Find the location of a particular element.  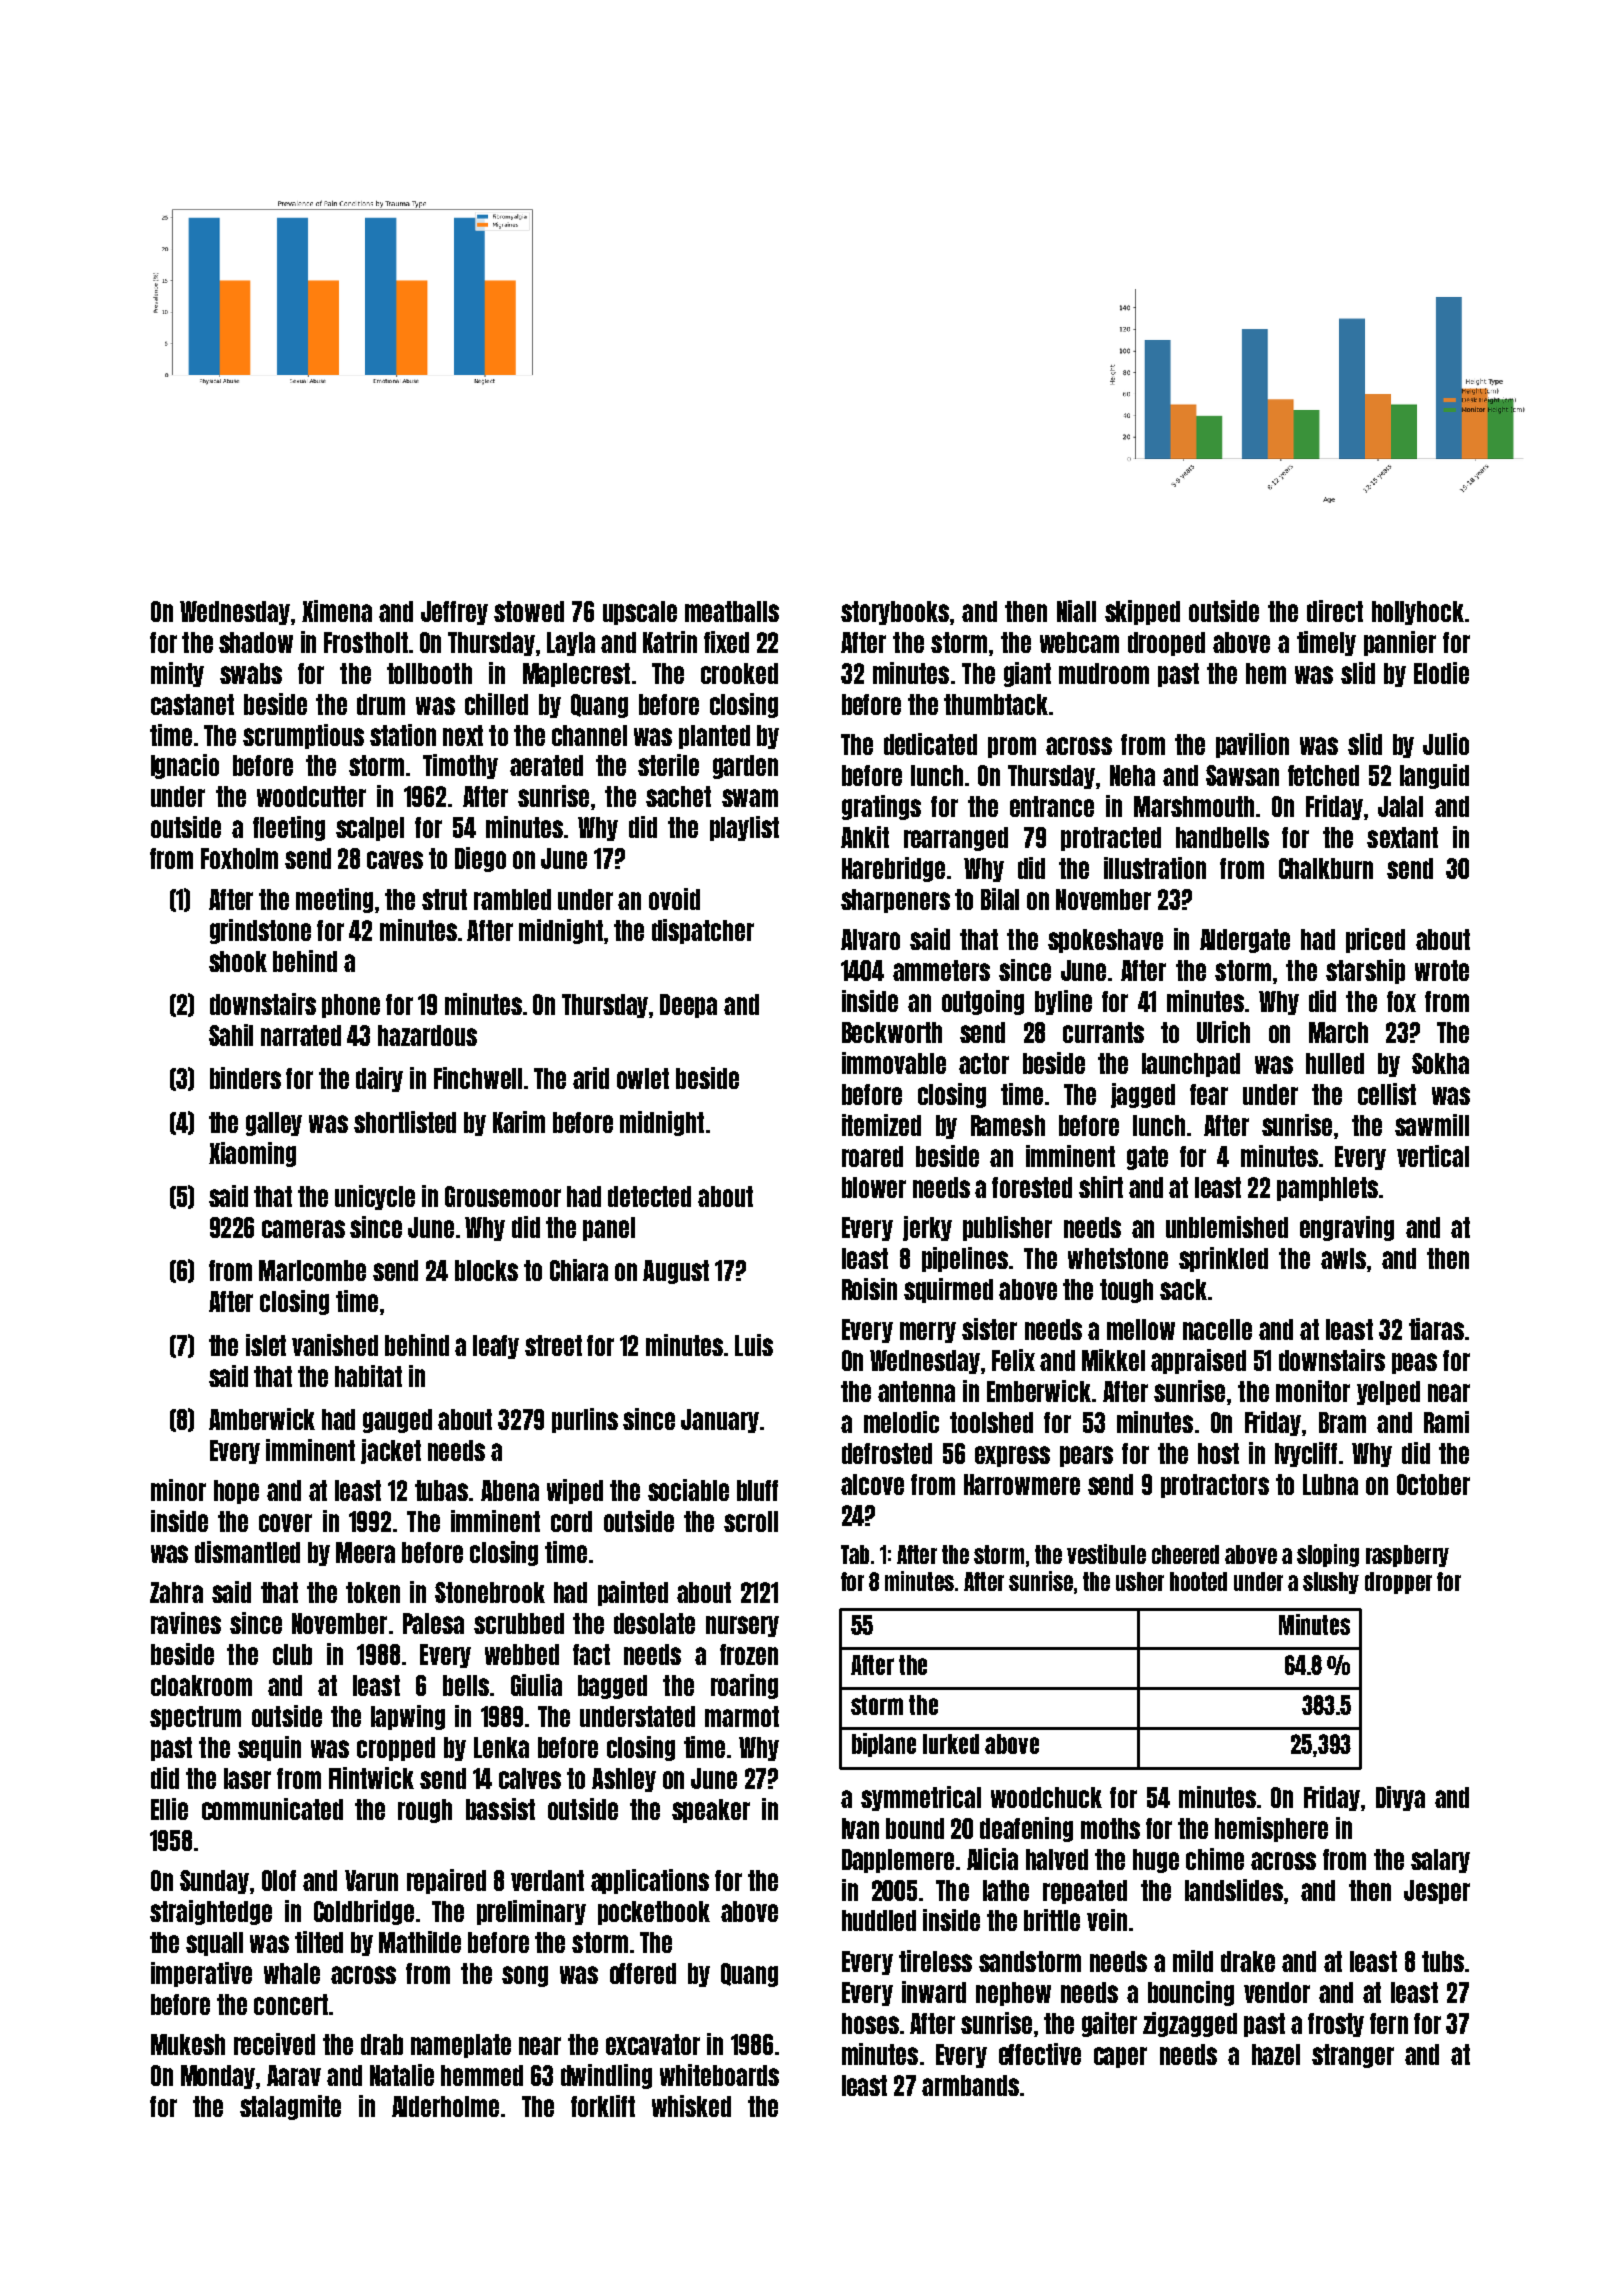

Ximena is located at coordinates (337, 611).
